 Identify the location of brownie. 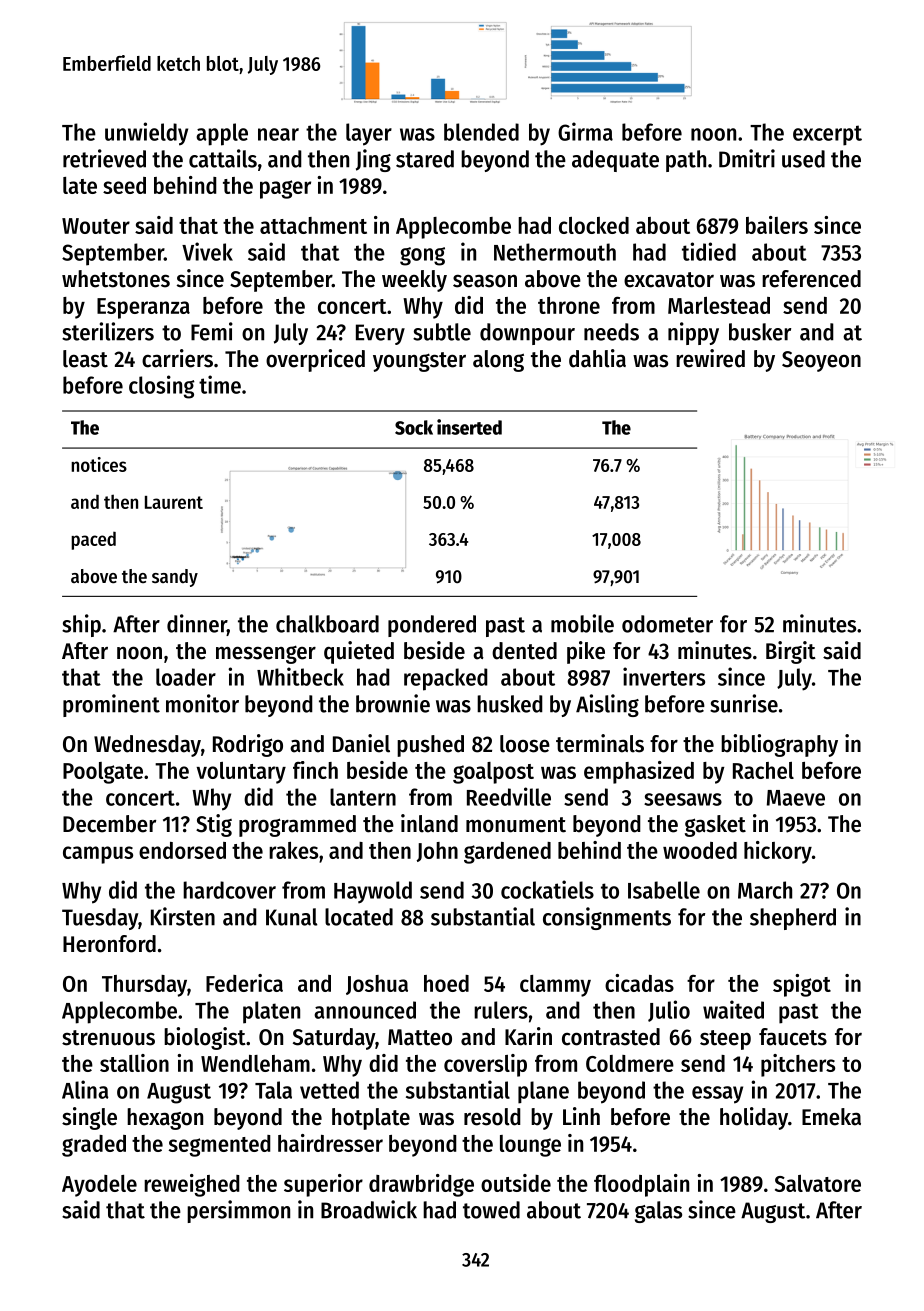
(393, 703).
